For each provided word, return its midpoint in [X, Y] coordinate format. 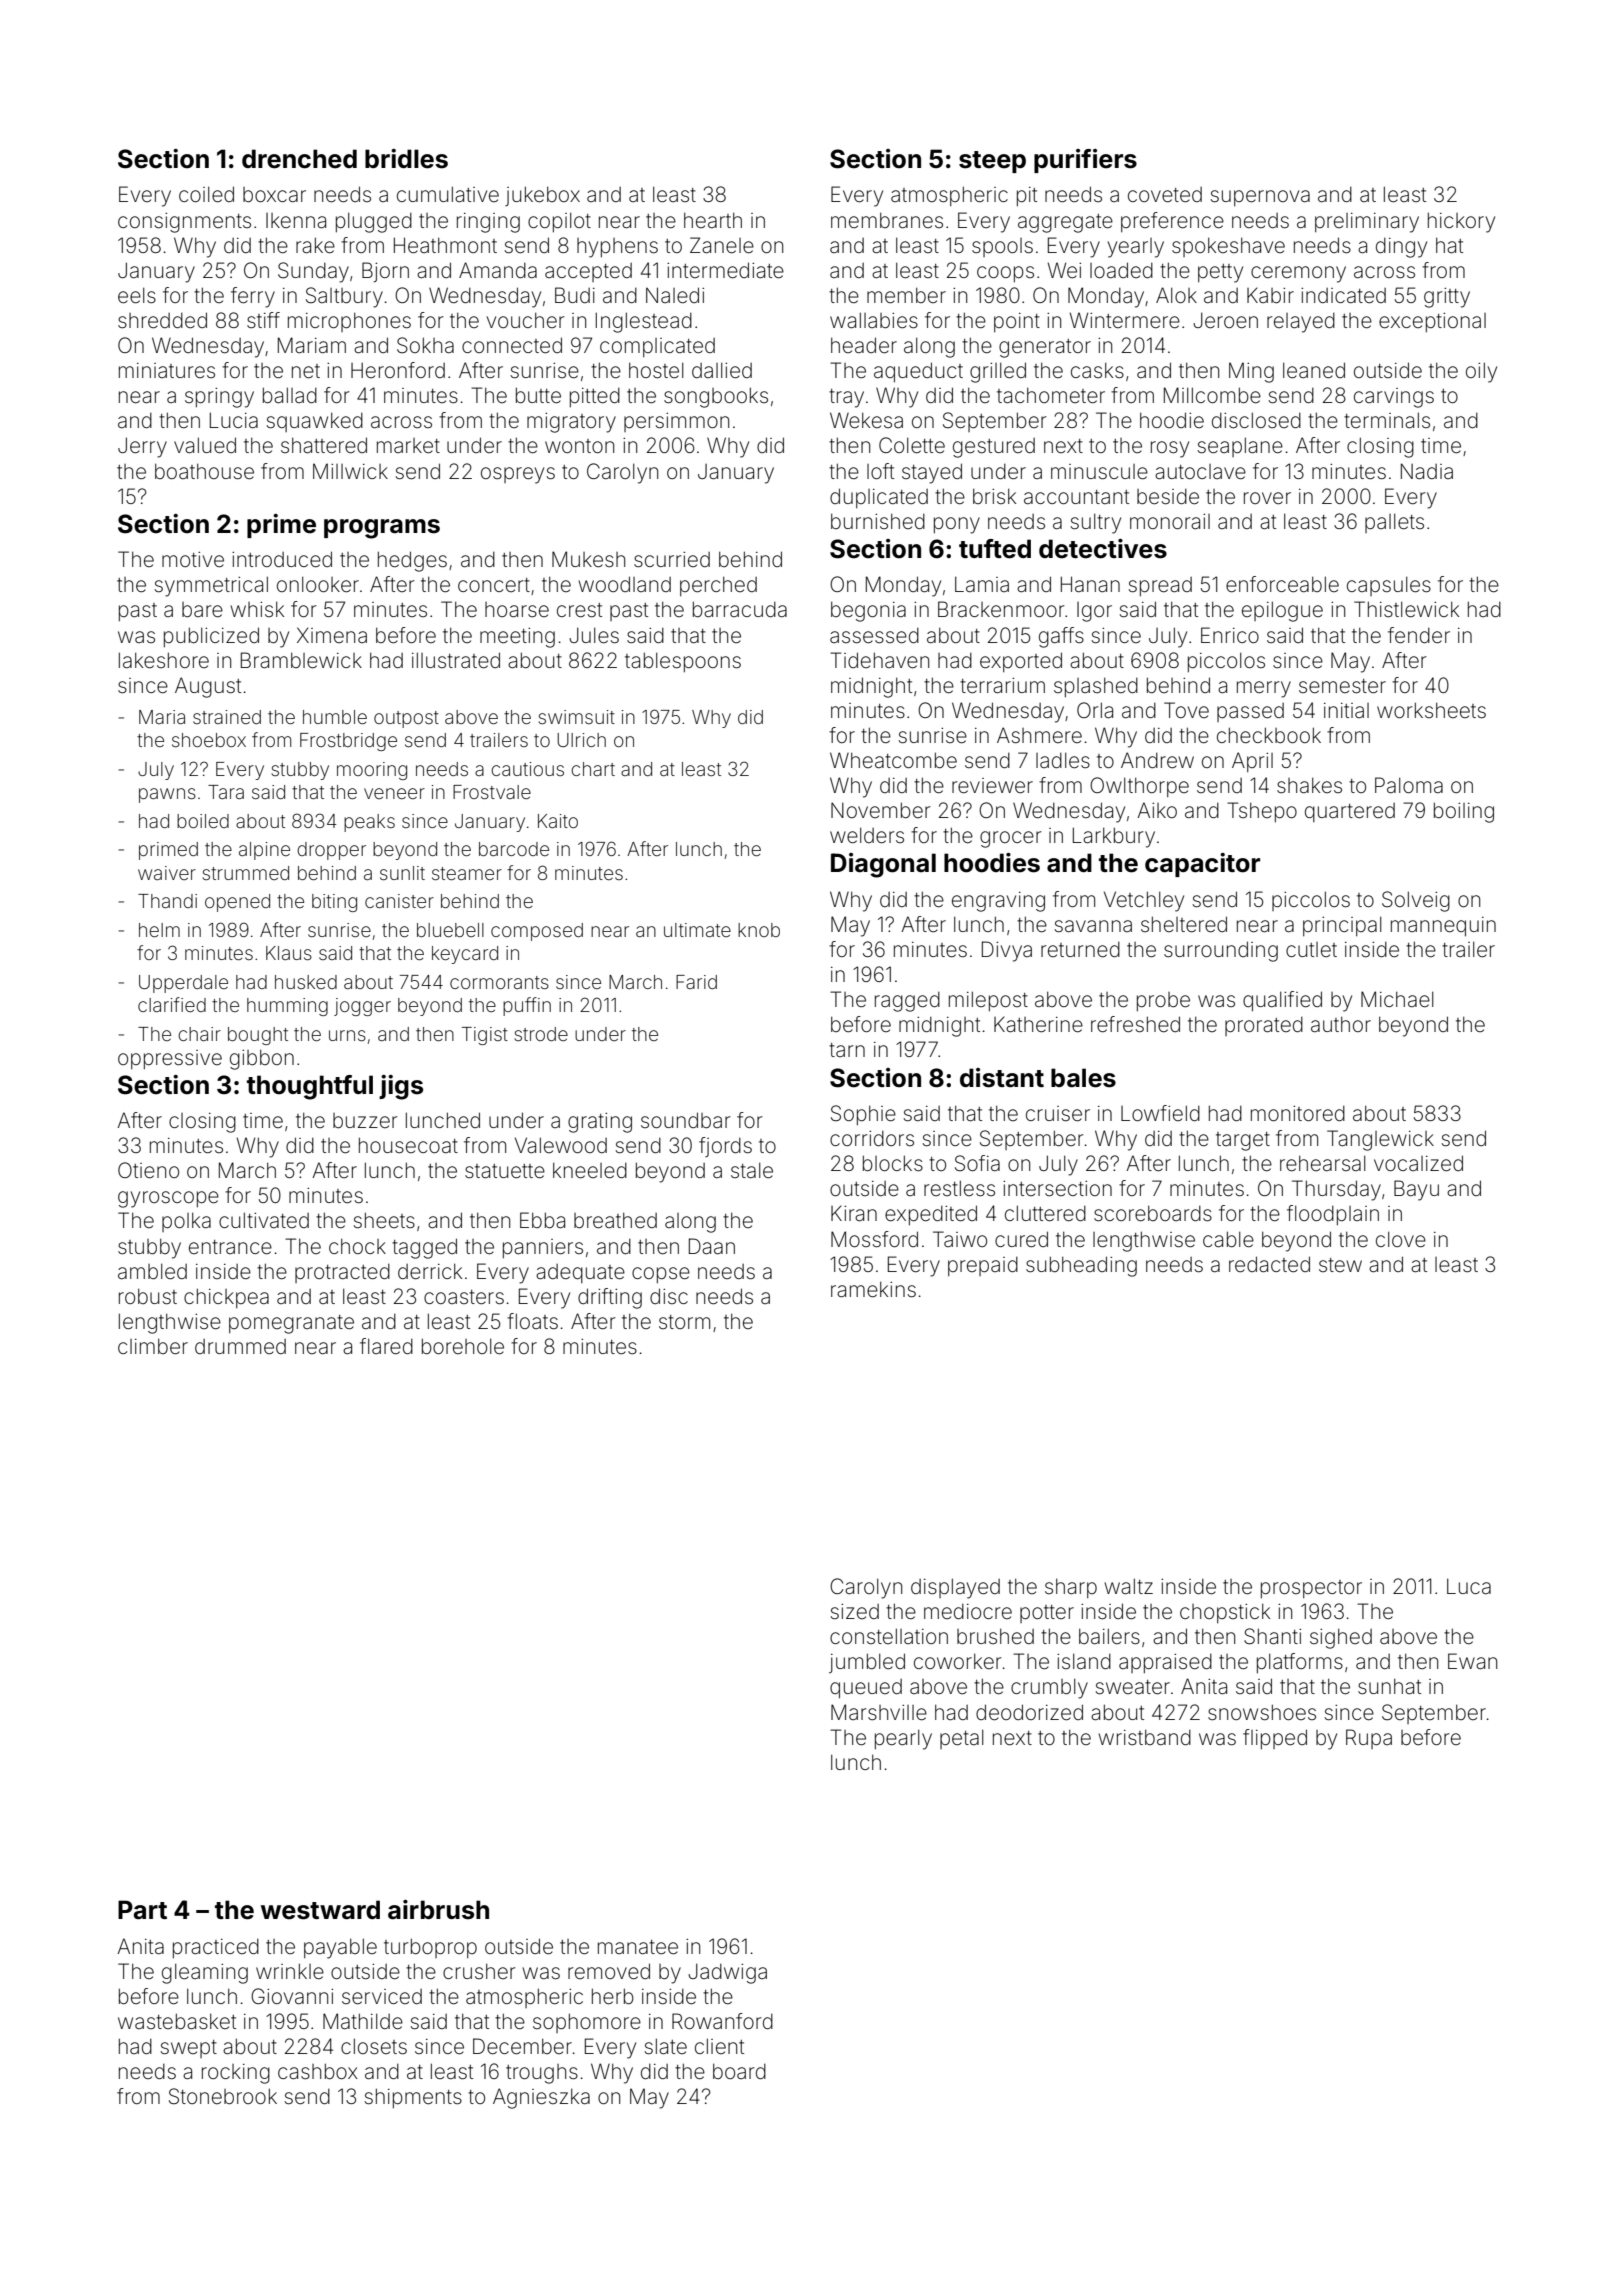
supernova [1260, 198]
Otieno [148, 1170]
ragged [907, 1002]
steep [992, 162]
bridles [406, 159]
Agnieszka [541, 2098]
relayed [1301, 323]
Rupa [1369, 1739]
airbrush [438, 1910]
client [719, 2046]
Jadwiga [727, 1973]
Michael [1397, 999]
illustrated [456, 660]
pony [957, 525]
